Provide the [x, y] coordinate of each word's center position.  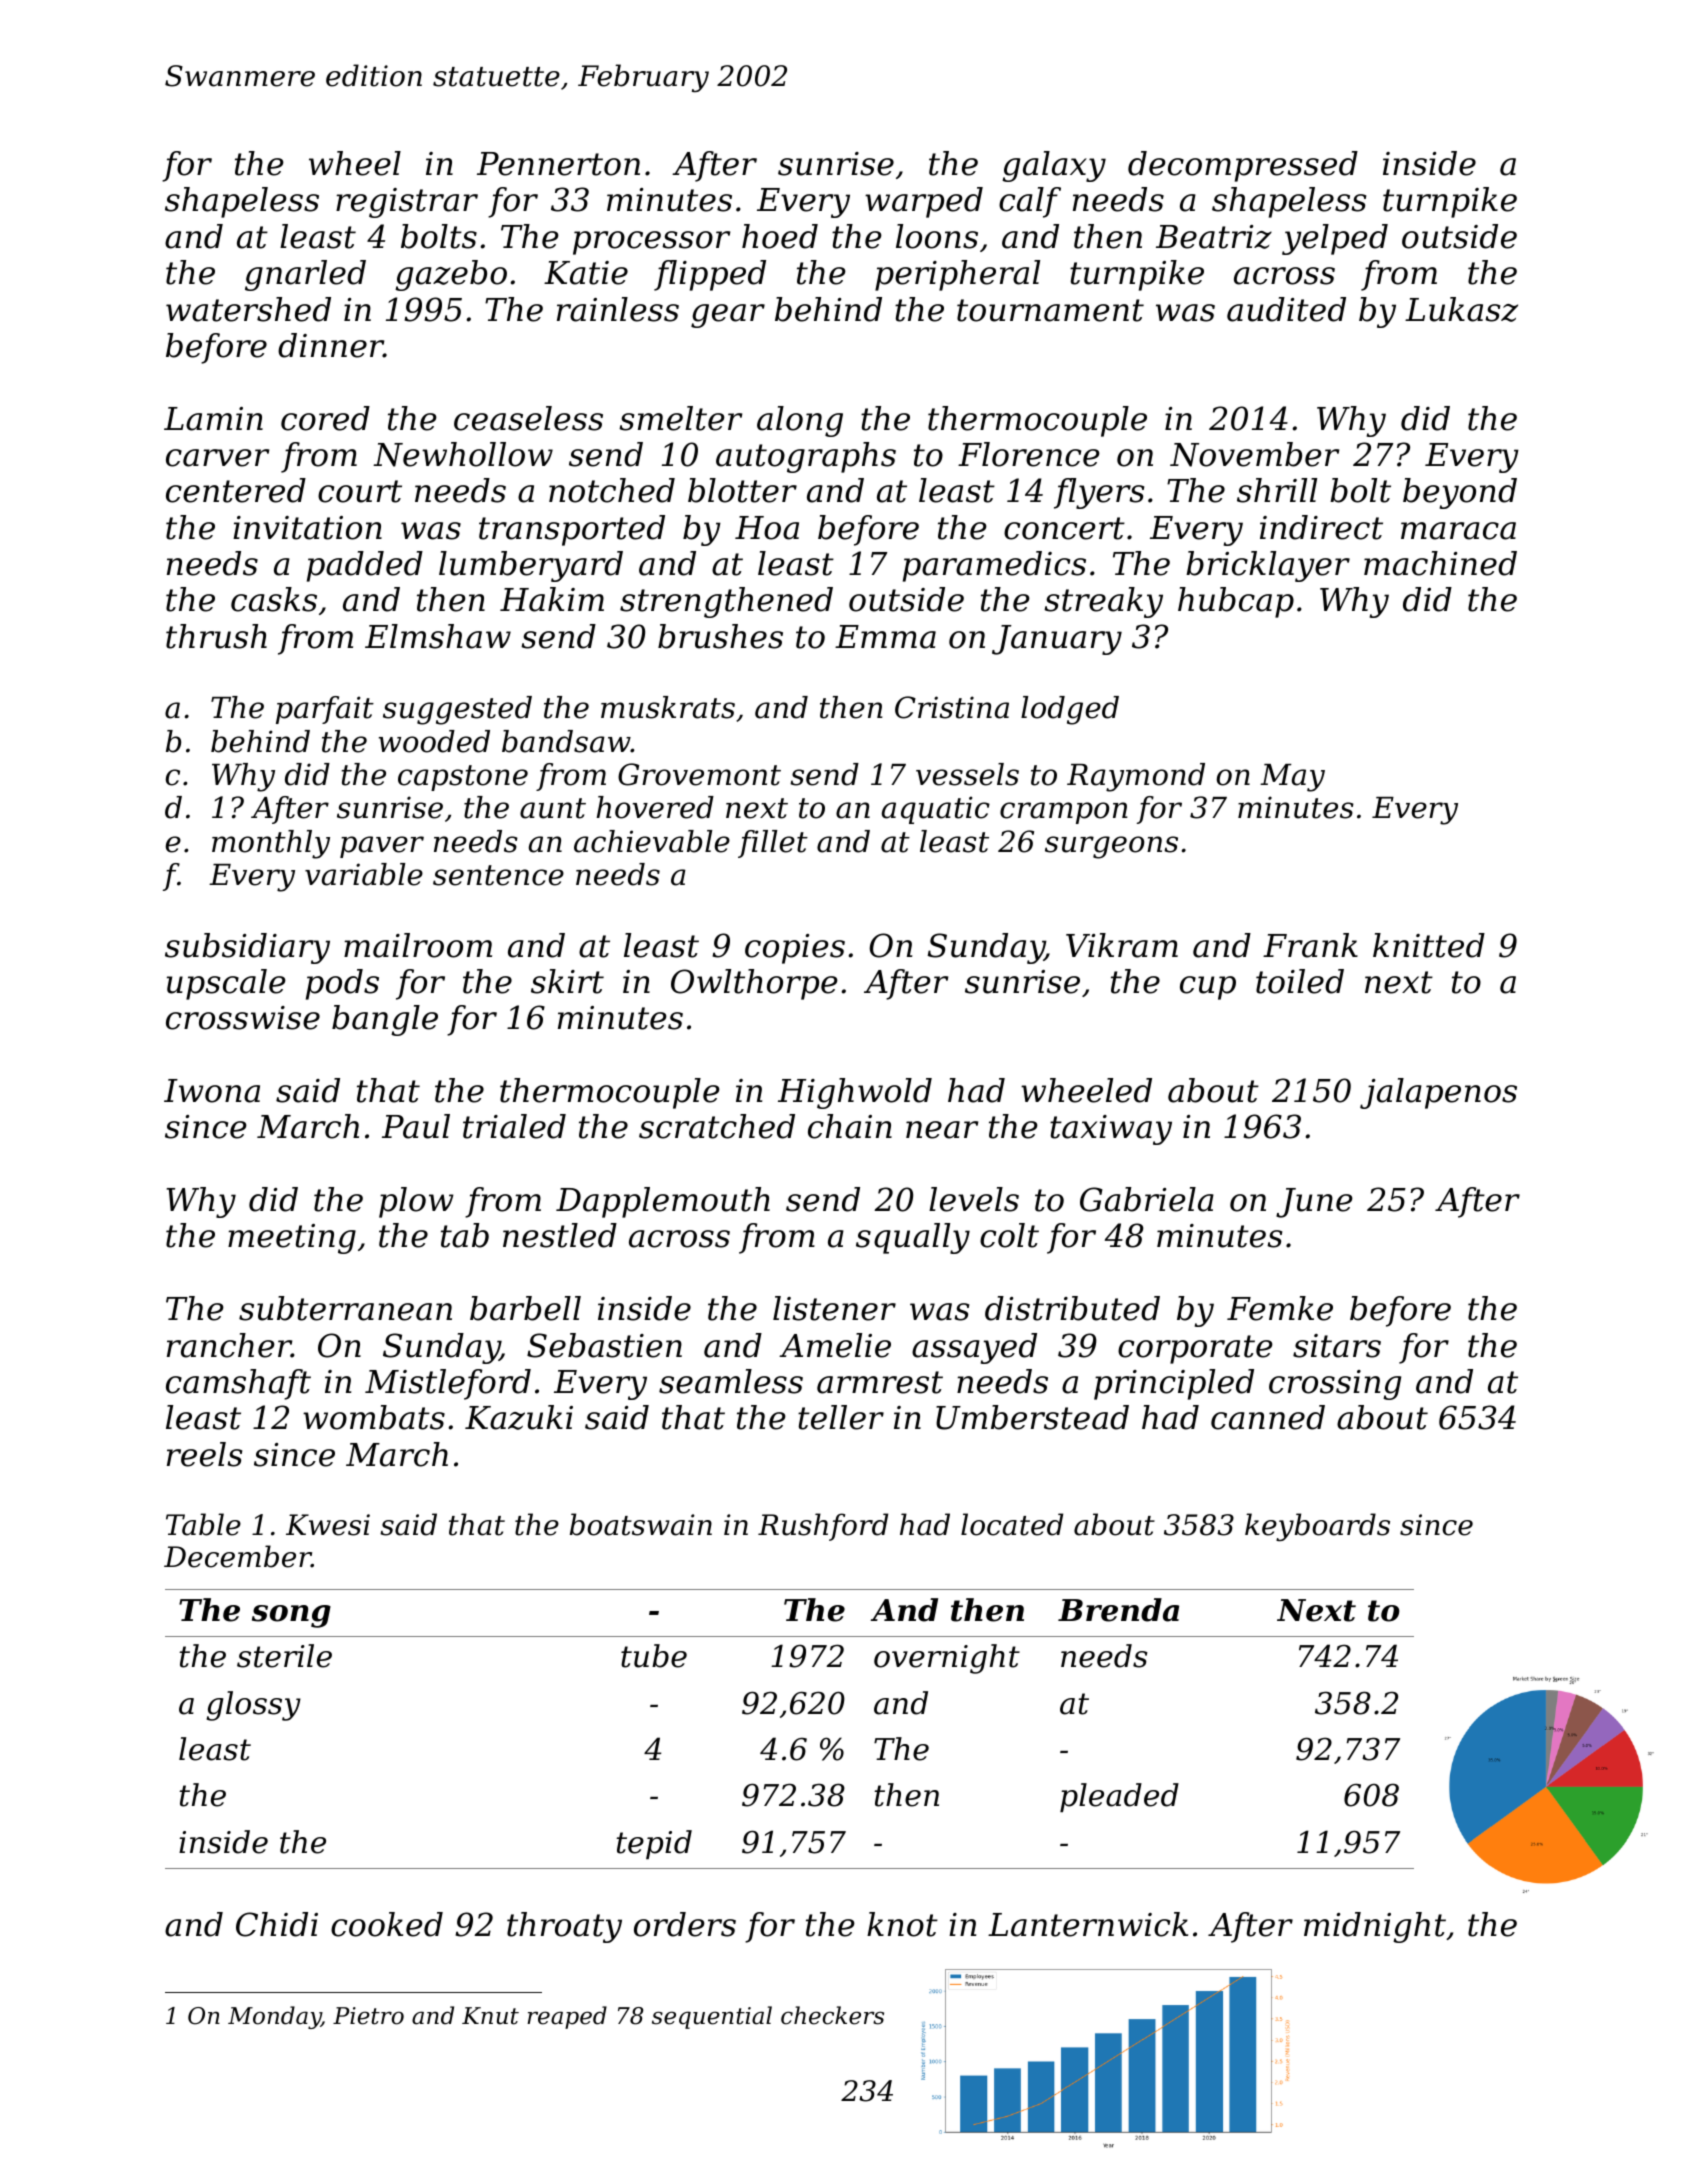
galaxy [1054, 166]
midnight [1375, 1927]
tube [654, 1656]
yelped [1335, 239]
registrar [407, 203]
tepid [654, 1844]
